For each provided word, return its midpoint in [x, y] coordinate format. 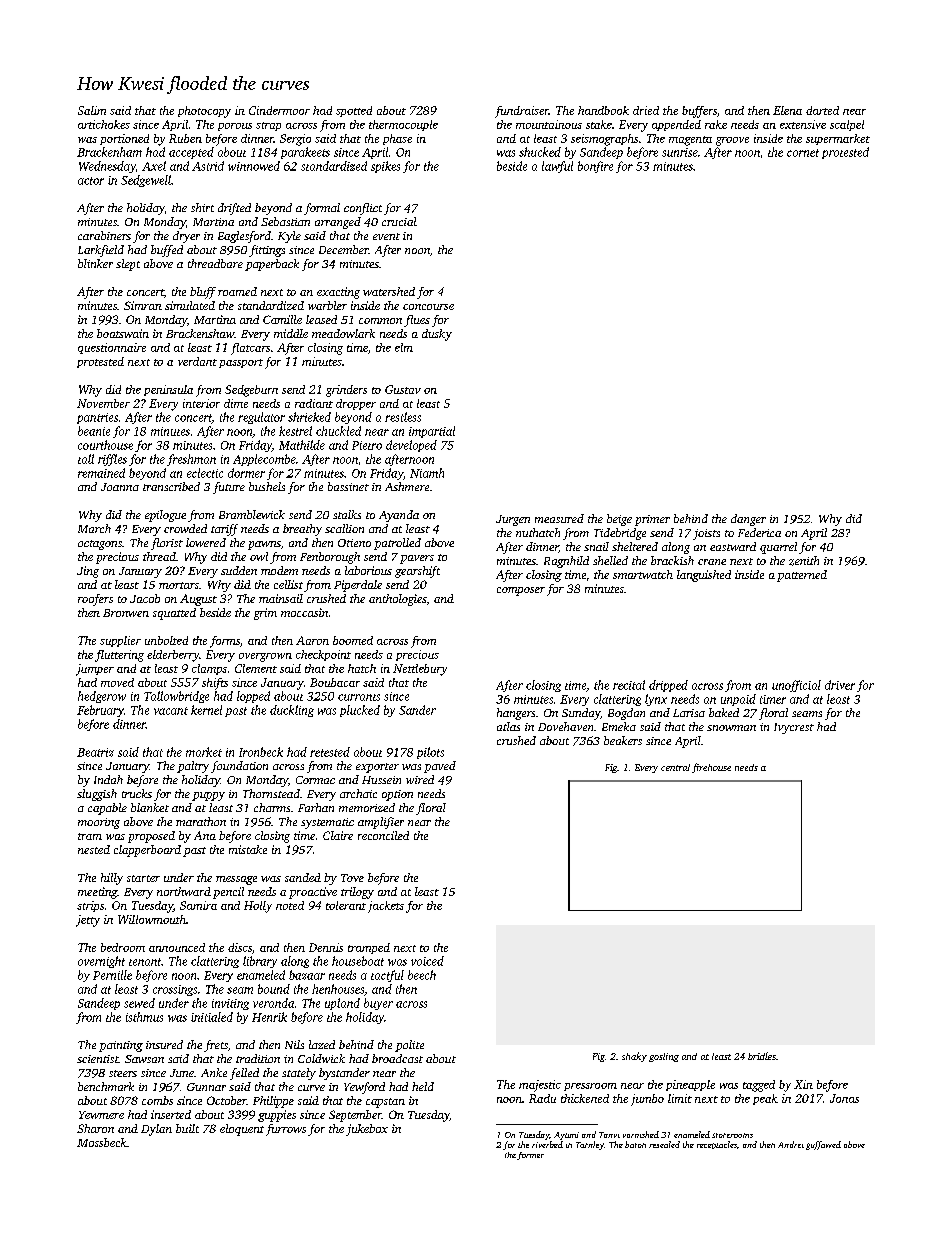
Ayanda [399, 516]
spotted [354, 111]
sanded [303, 877]
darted [822, 110]
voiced [427, 961]
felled [244, 1074]
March [94, 528]
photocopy [204, 112]
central [675, 767]
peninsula [168, 390]
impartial [432, 432]
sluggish [97, 795]
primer [652, 520]
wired [420, 779]
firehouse [711, 768]
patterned [802, 576]
